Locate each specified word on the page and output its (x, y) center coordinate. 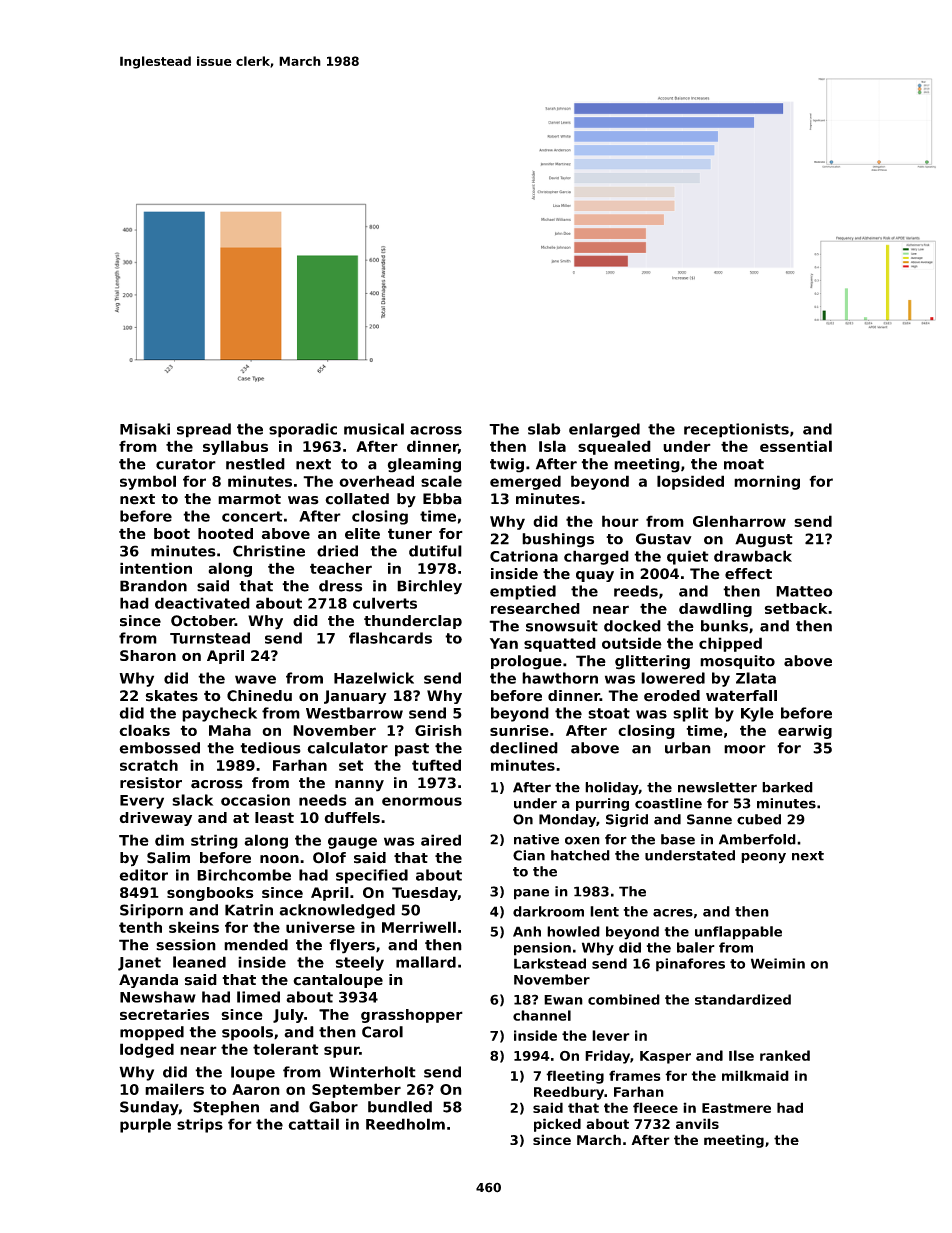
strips (200, 1125)
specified (372, 876)
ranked (785, 1055)
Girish (438, 730)
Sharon (148, 655)
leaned (199, 962)
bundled (400, 1107)
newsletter (717, 787)
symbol (148, 482)
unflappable (738, 933)
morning (767, 482)
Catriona (524, 556)
